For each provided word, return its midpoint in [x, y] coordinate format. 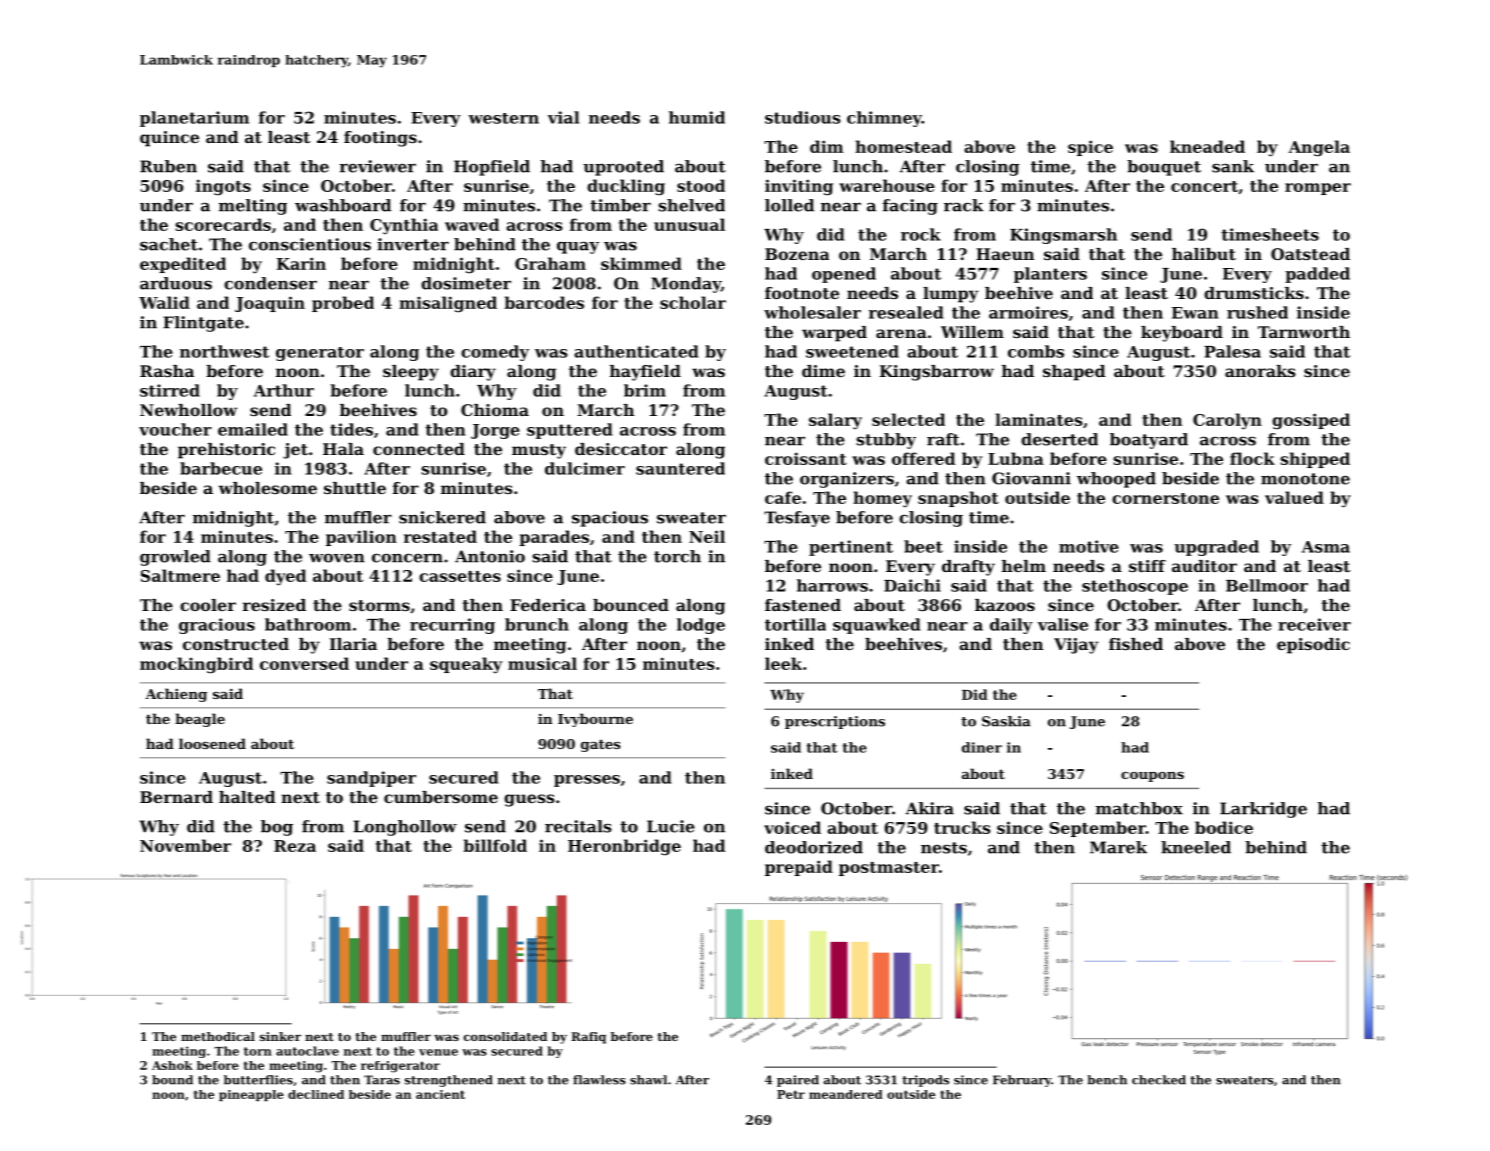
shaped [1074, 373]
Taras [382, 1080]
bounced [631, 605]
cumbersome [441, 797]
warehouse [887, 185]
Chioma [495, 410]
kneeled [1196, 847]
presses [587, 781]
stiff [1147, 566]
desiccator [621, 449]
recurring [452, 626]
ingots [223, 187]
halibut [1204, 254]
